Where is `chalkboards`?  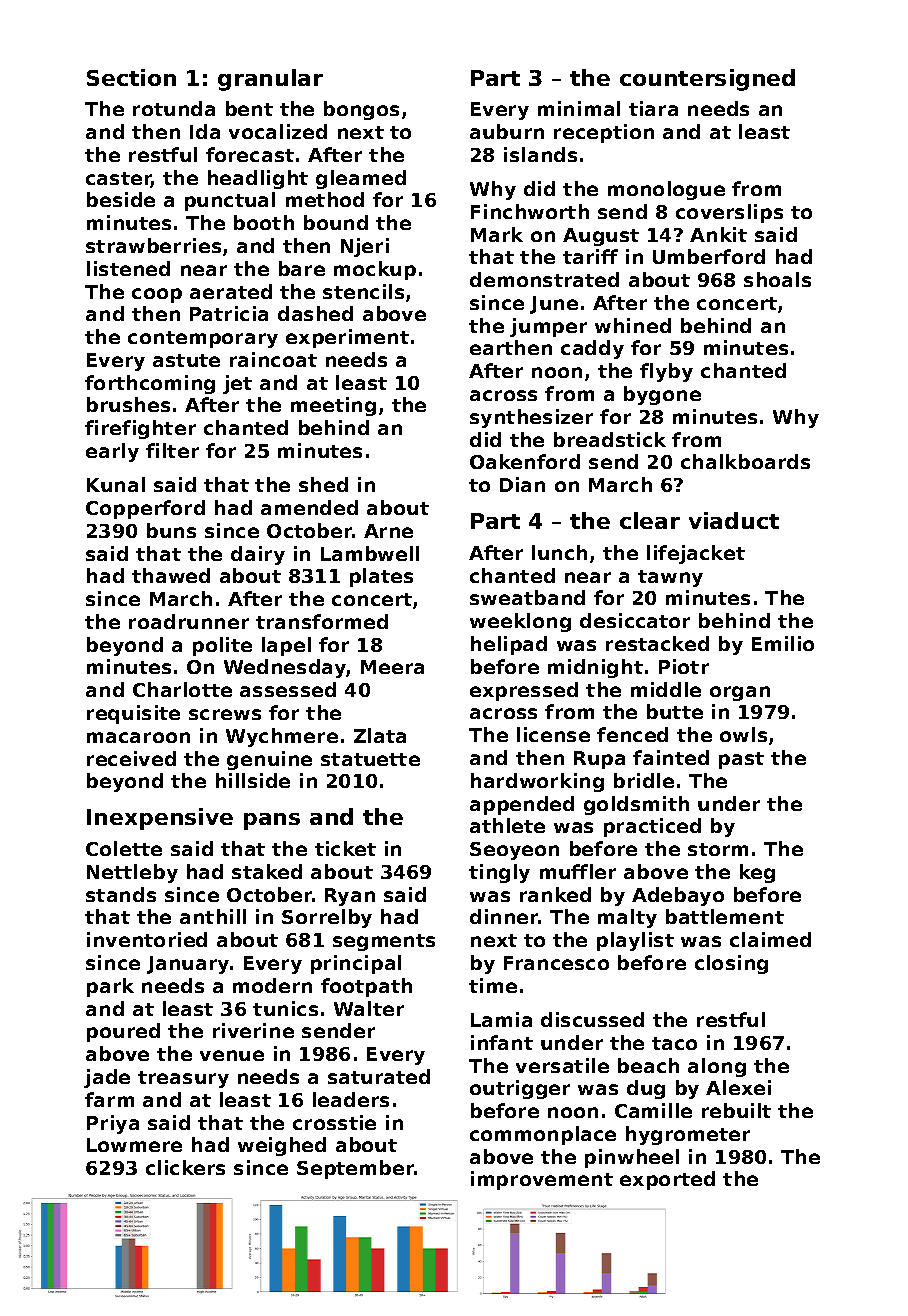 chalkboards is located at coordinates (745, 461).
